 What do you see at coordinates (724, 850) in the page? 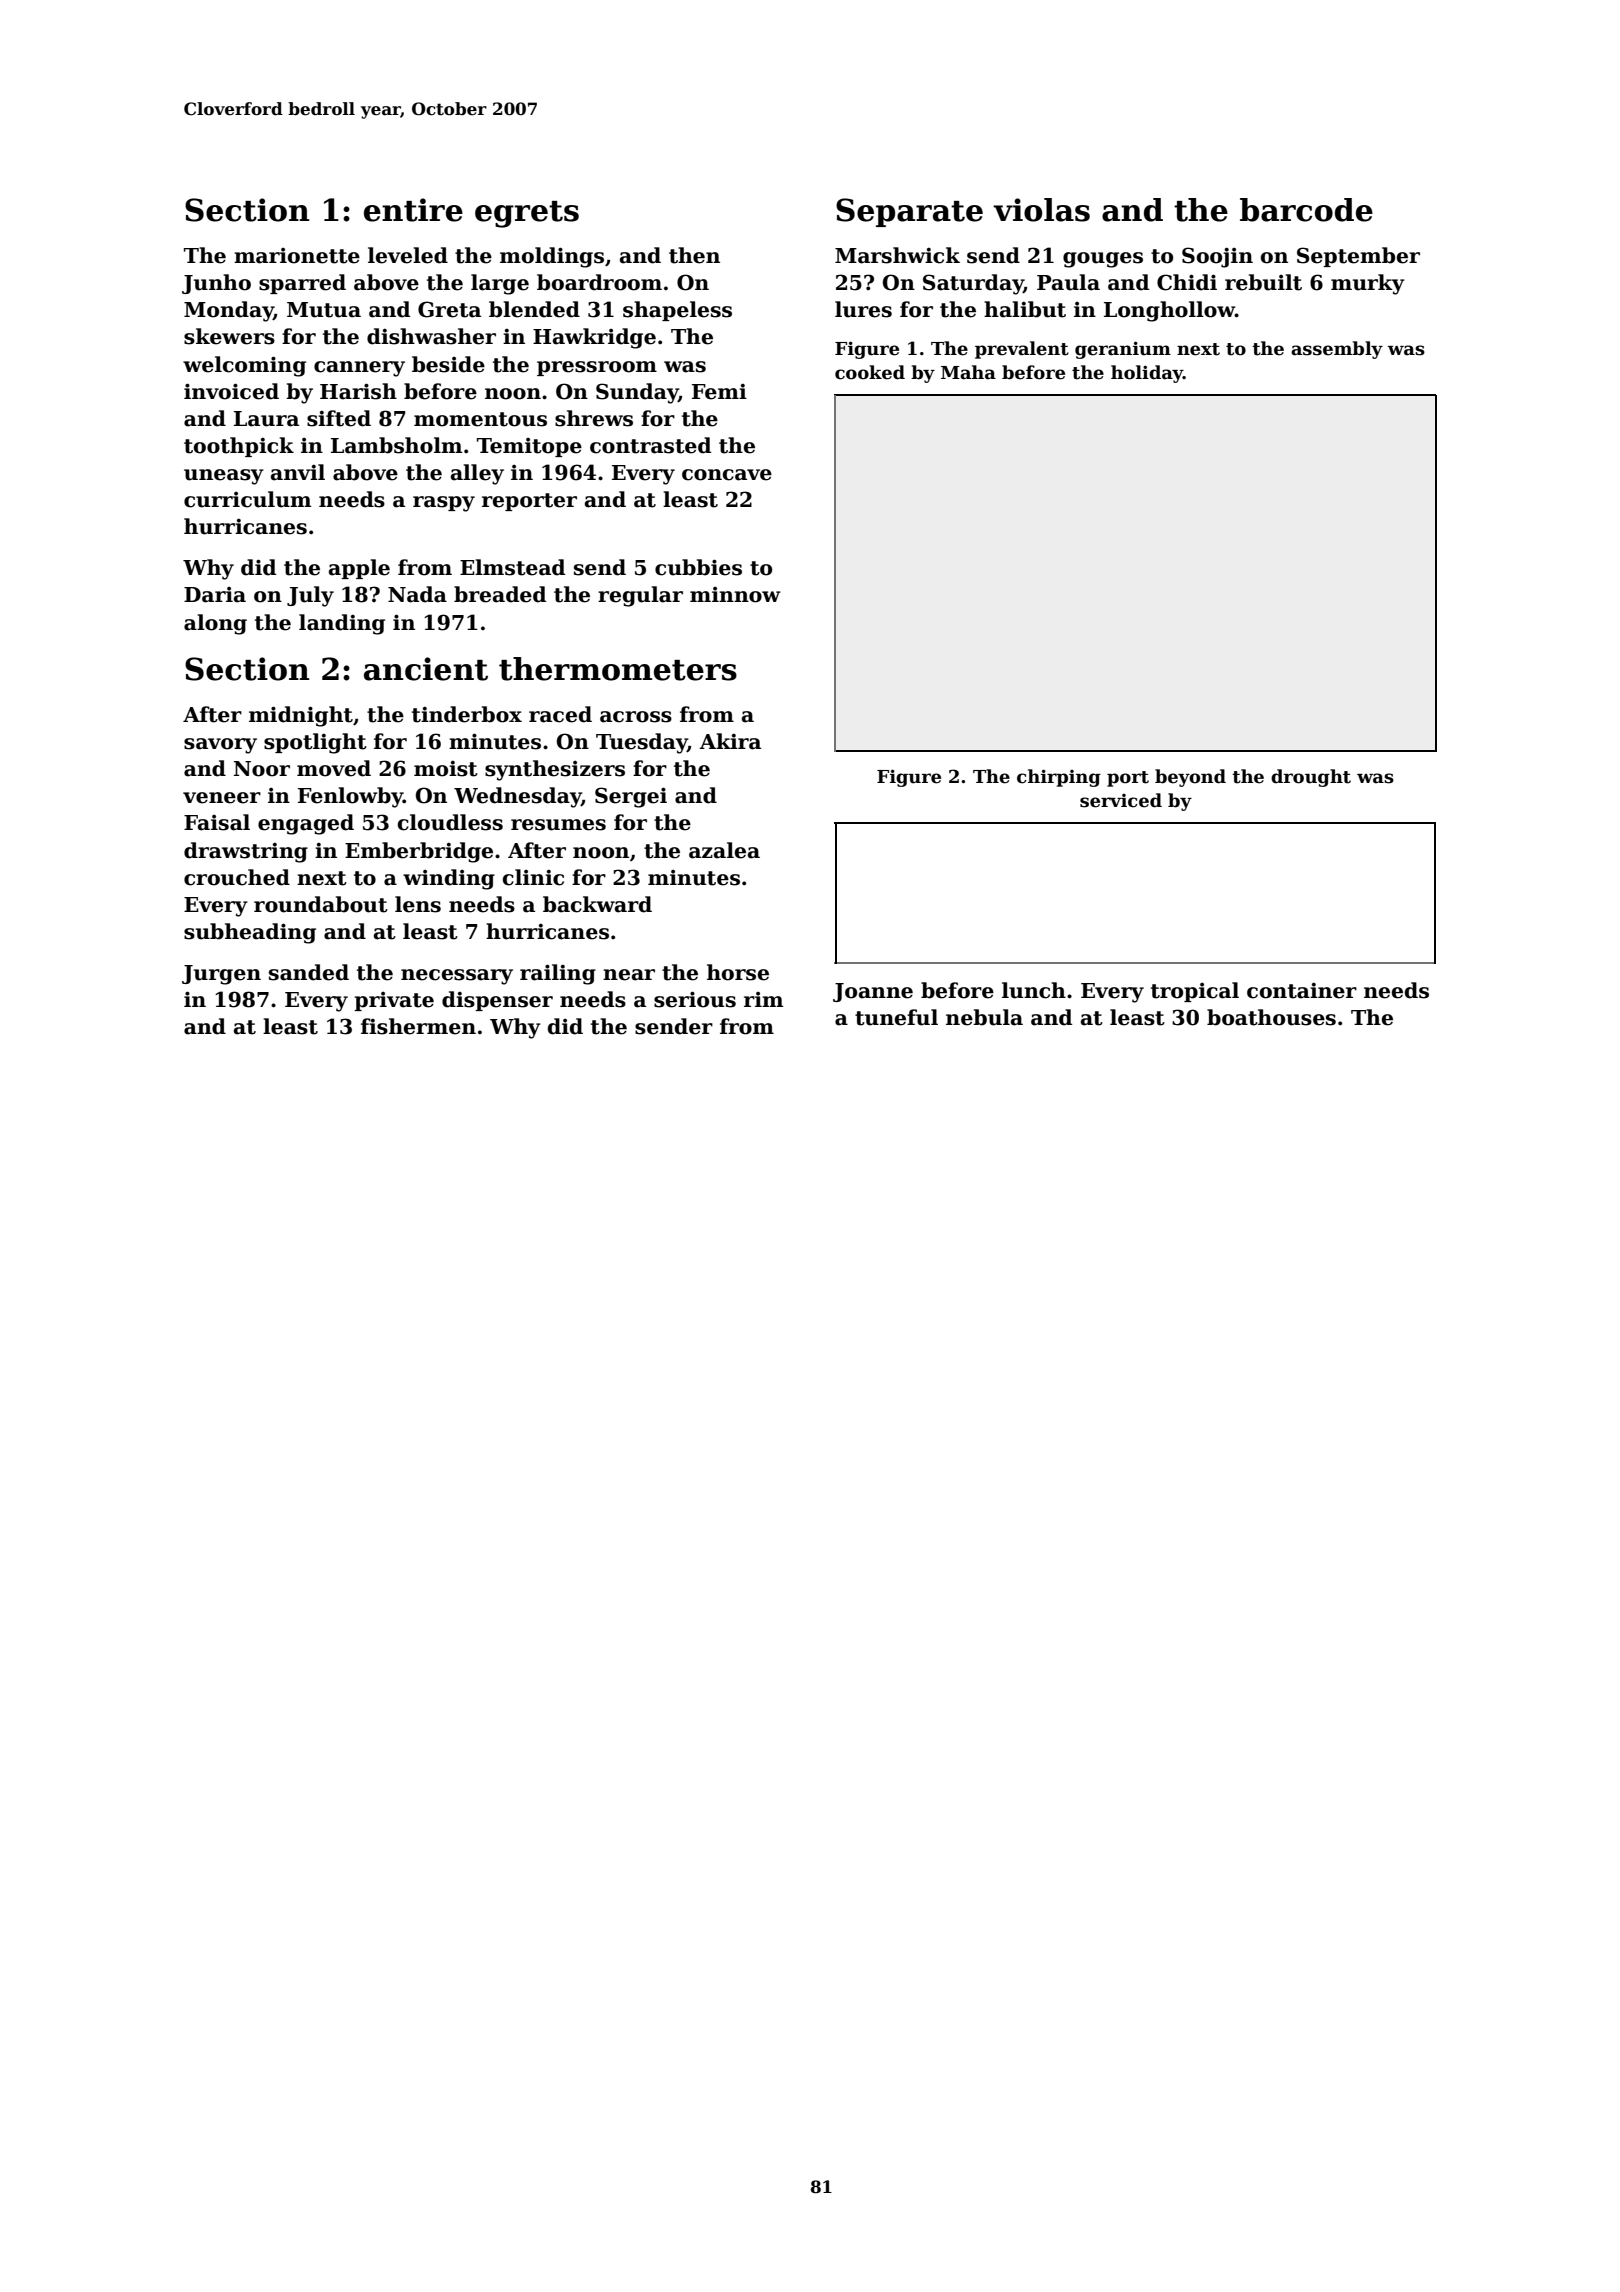
I see `azalea` at bounding box center [724, 850].
